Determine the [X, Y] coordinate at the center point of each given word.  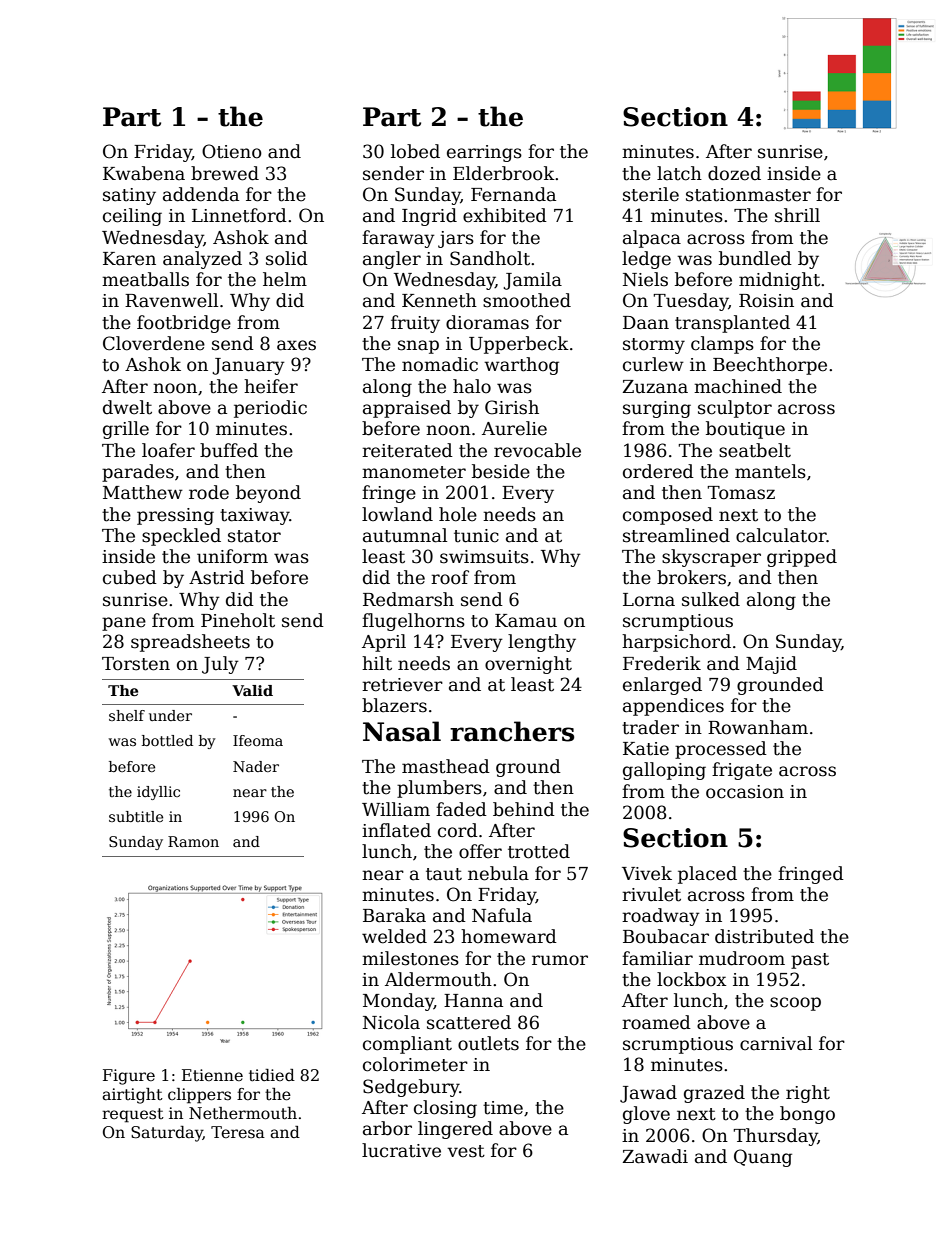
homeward [509, 936]
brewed [225, 173]
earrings [484, 153]
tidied [272, 1075]
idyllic [158, 793]
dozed [734, 173]
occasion [745, 792]
